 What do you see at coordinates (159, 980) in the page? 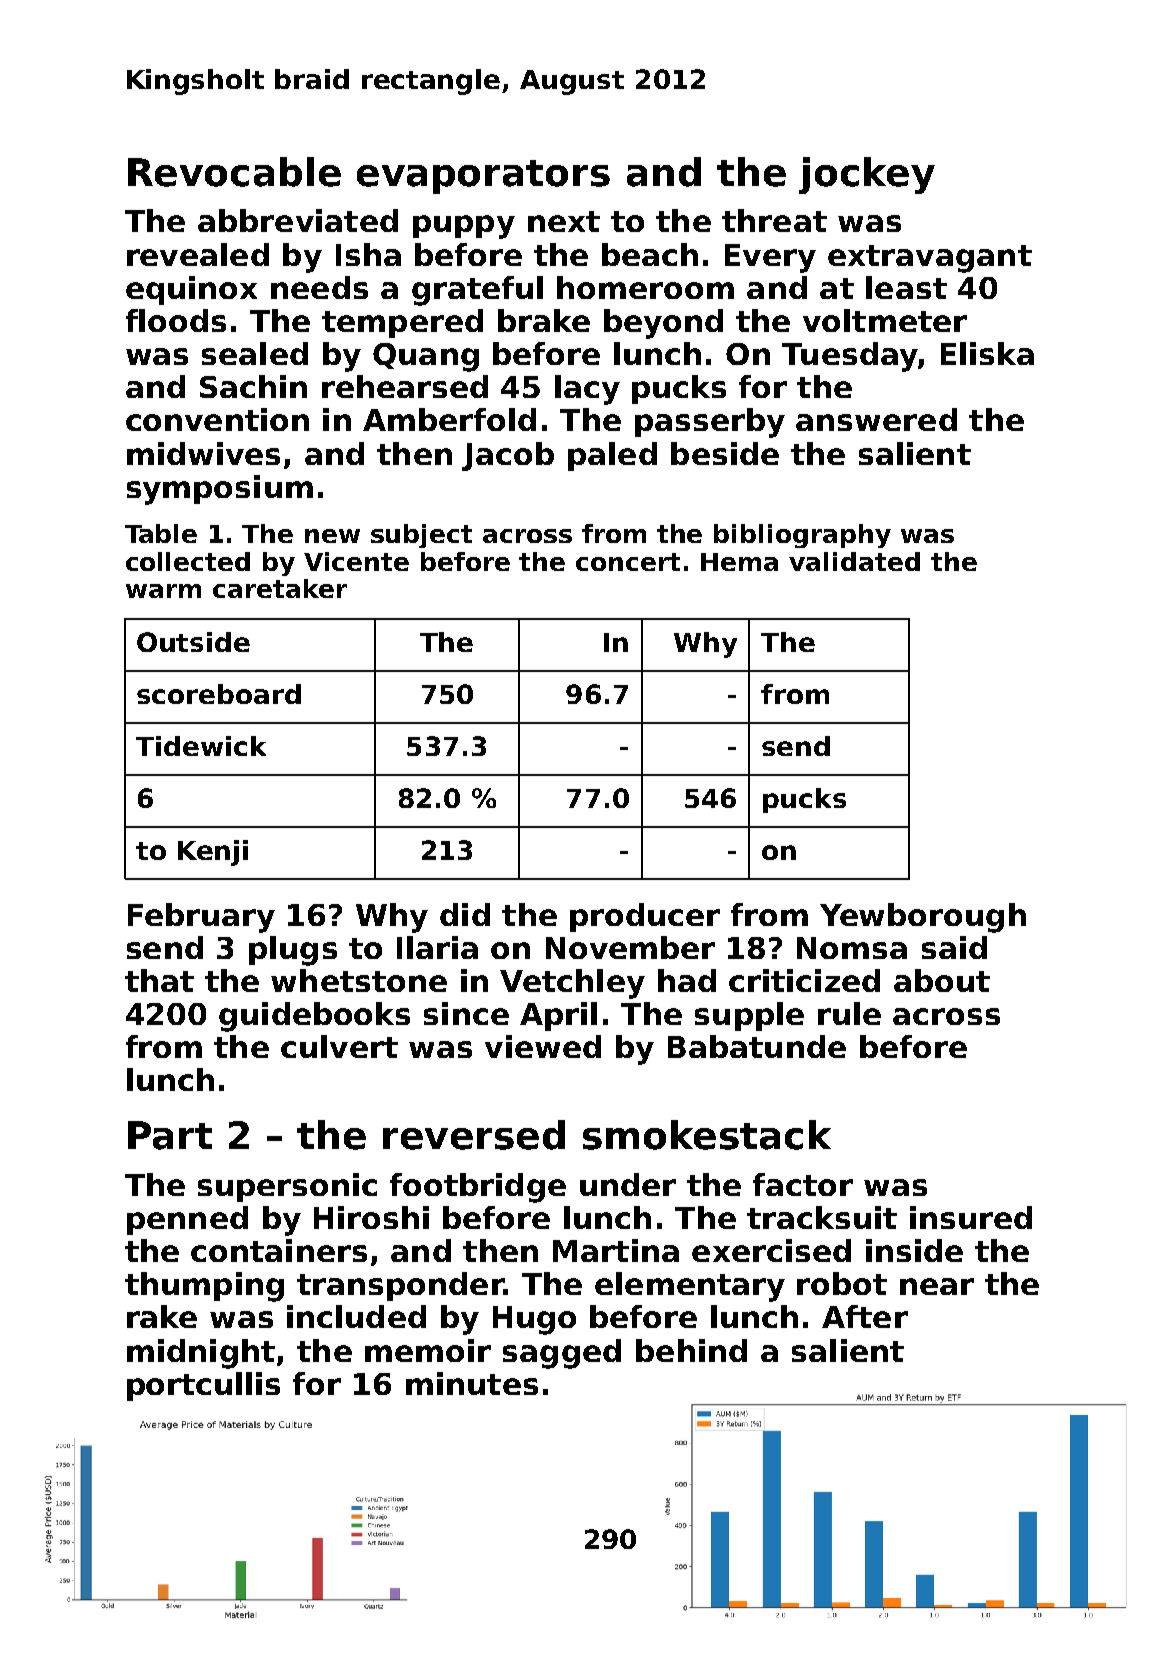
I see `that` at bounding box center [159, 980].
